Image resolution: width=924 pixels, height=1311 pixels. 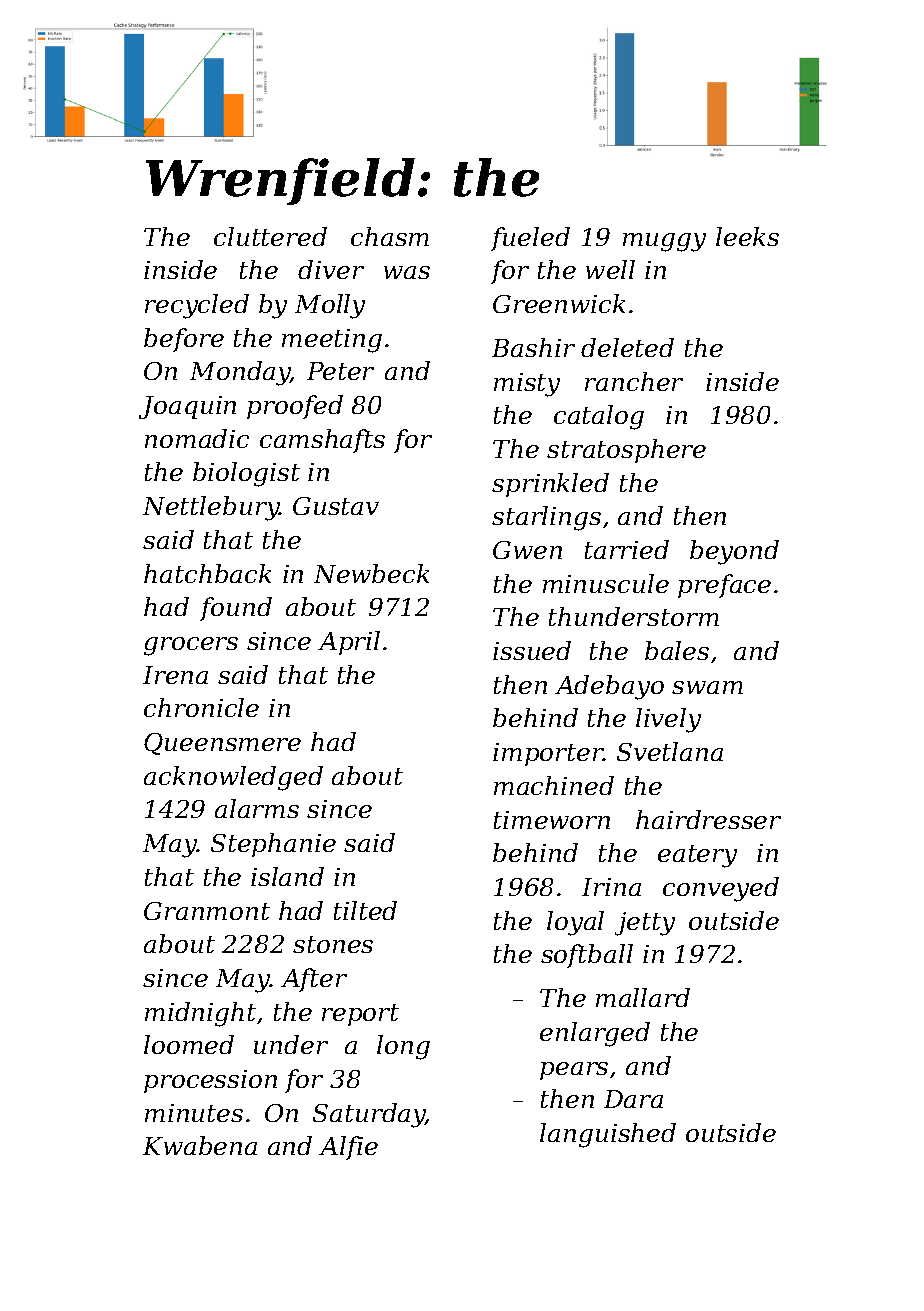 I want to click on procession, so click(x=210, y=1081).
